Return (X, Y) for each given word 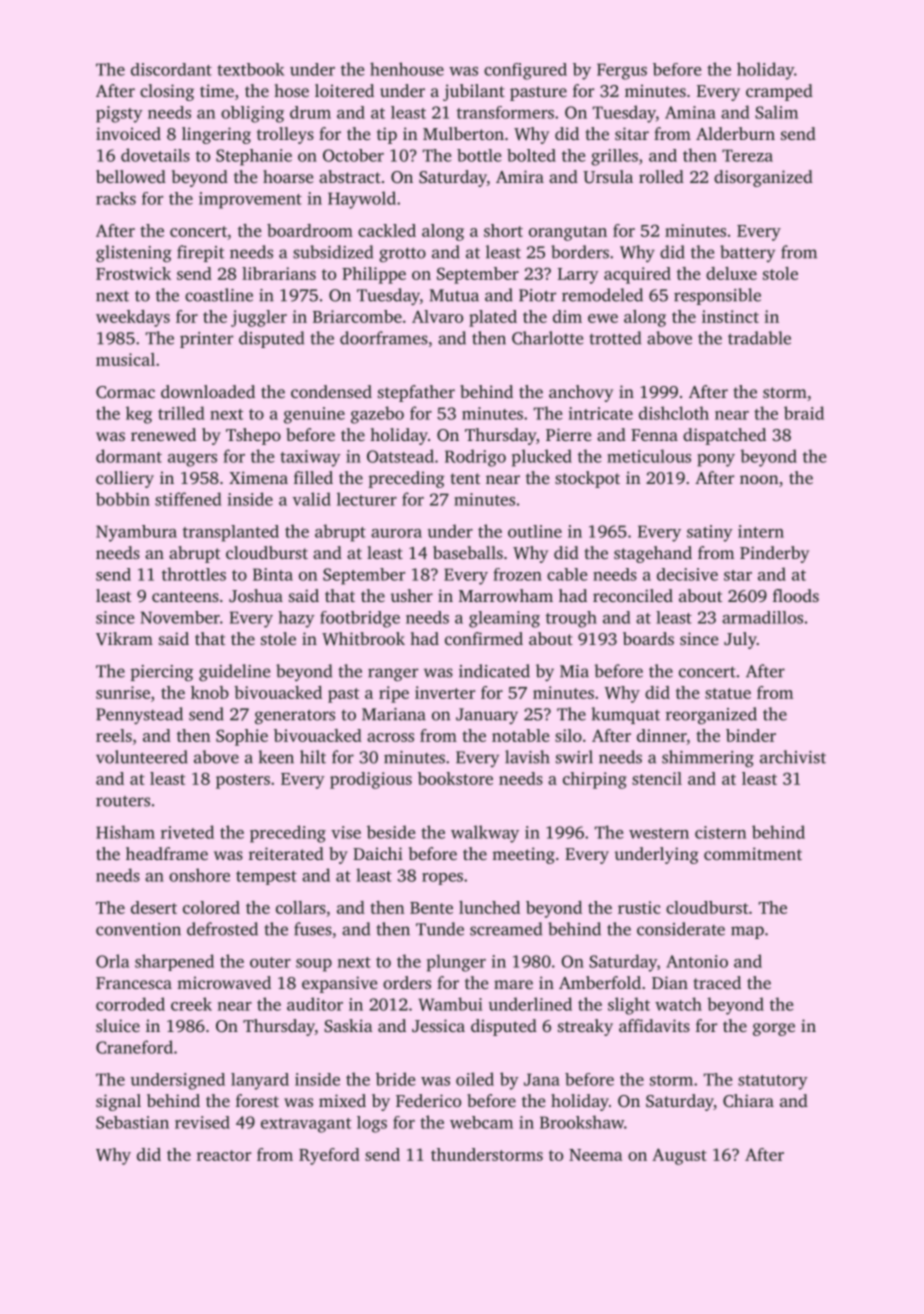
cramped (779, 92)
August (679, 1156)
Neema (596, 1155)
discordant (171, 69)
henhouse (407, 69)
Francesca (134, 983)
